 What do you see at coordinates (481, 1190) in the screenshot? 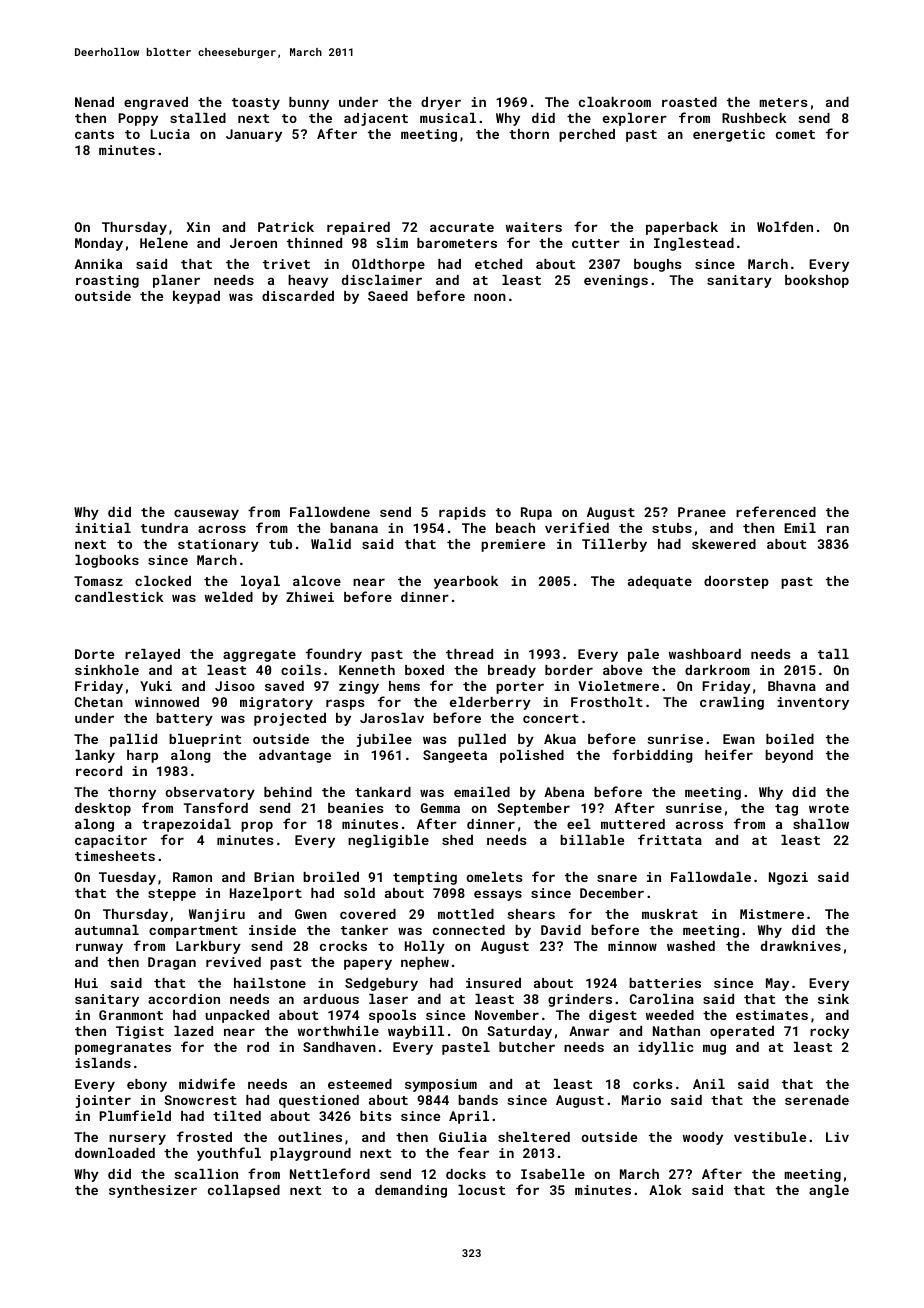
I see `locust` at bounding box center [481, 1190].
